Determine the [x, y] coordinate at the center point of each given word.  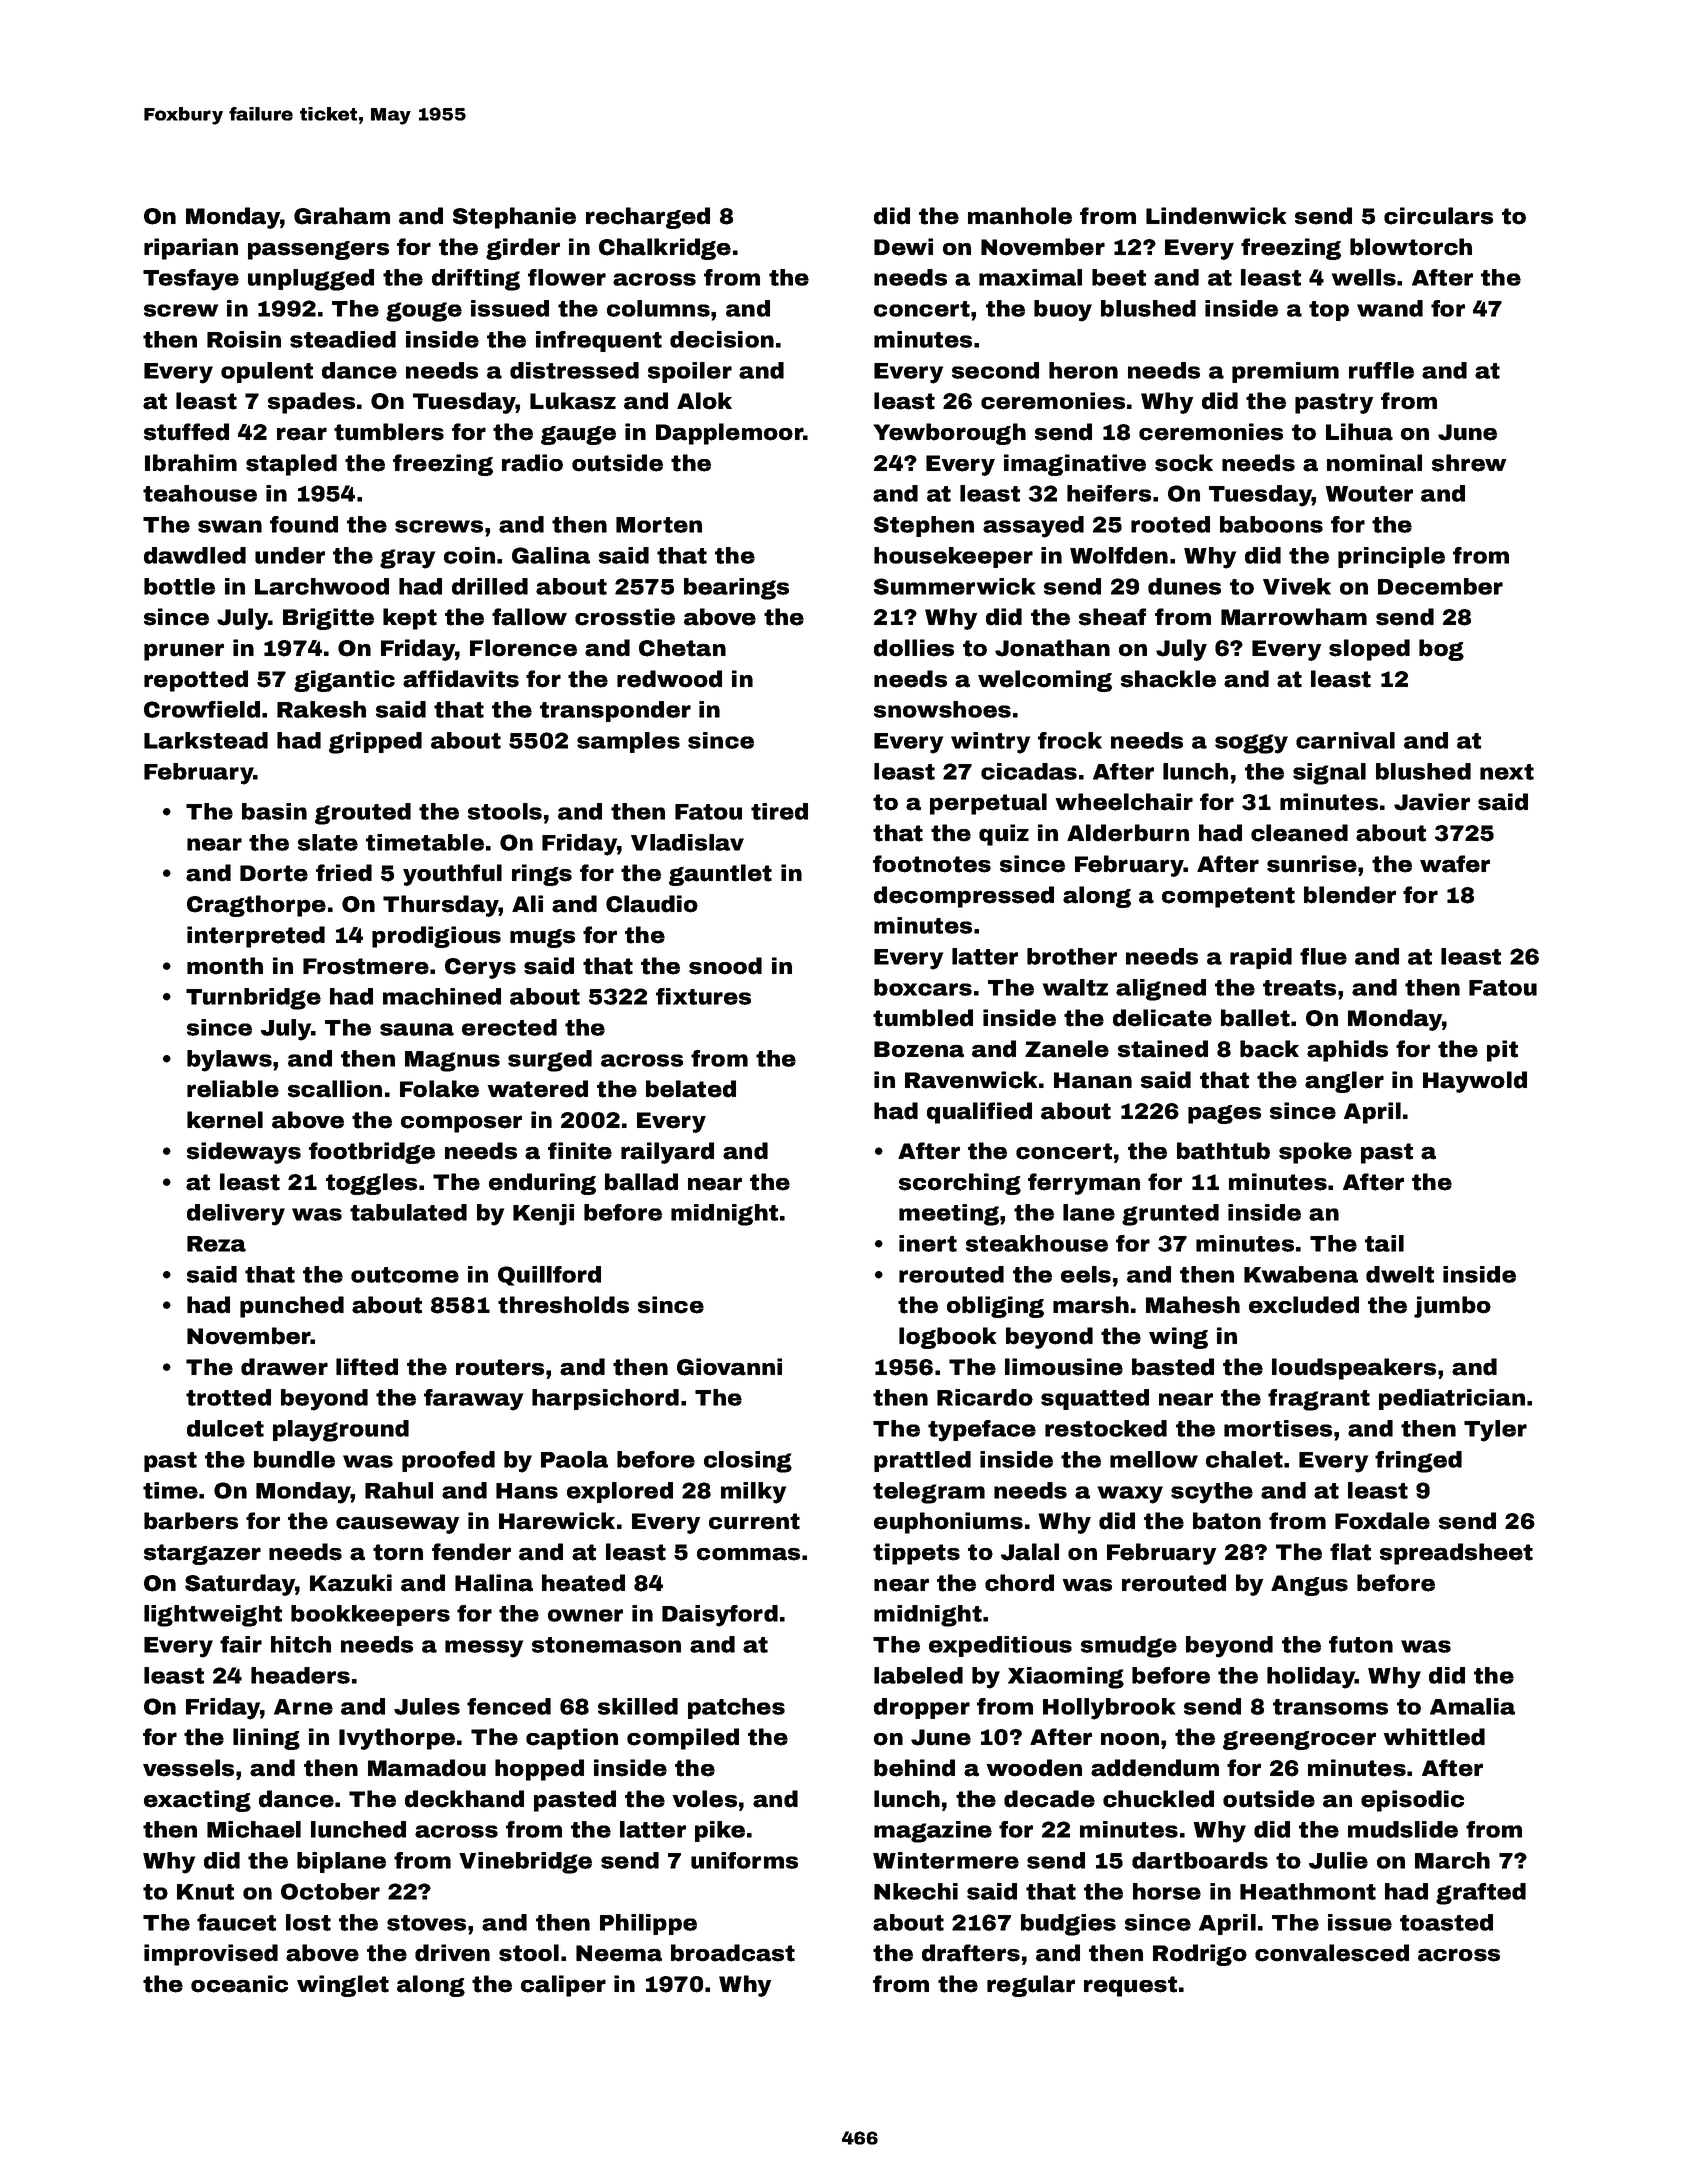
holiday [1311, 1678]
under [290, 555]
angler [1344, 1082]
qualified [979, 1113]
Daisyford [720, 1616]
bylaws [229, 1061]
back [1269, 1049]
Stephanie [514, 218]
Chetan [682, 648]
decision [722, 339]
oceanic [239, 1984]
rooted [1170, 524]
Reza [216, 1244]
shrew [1469, 463]
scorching [960, 1184]
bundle [294, 1459]
